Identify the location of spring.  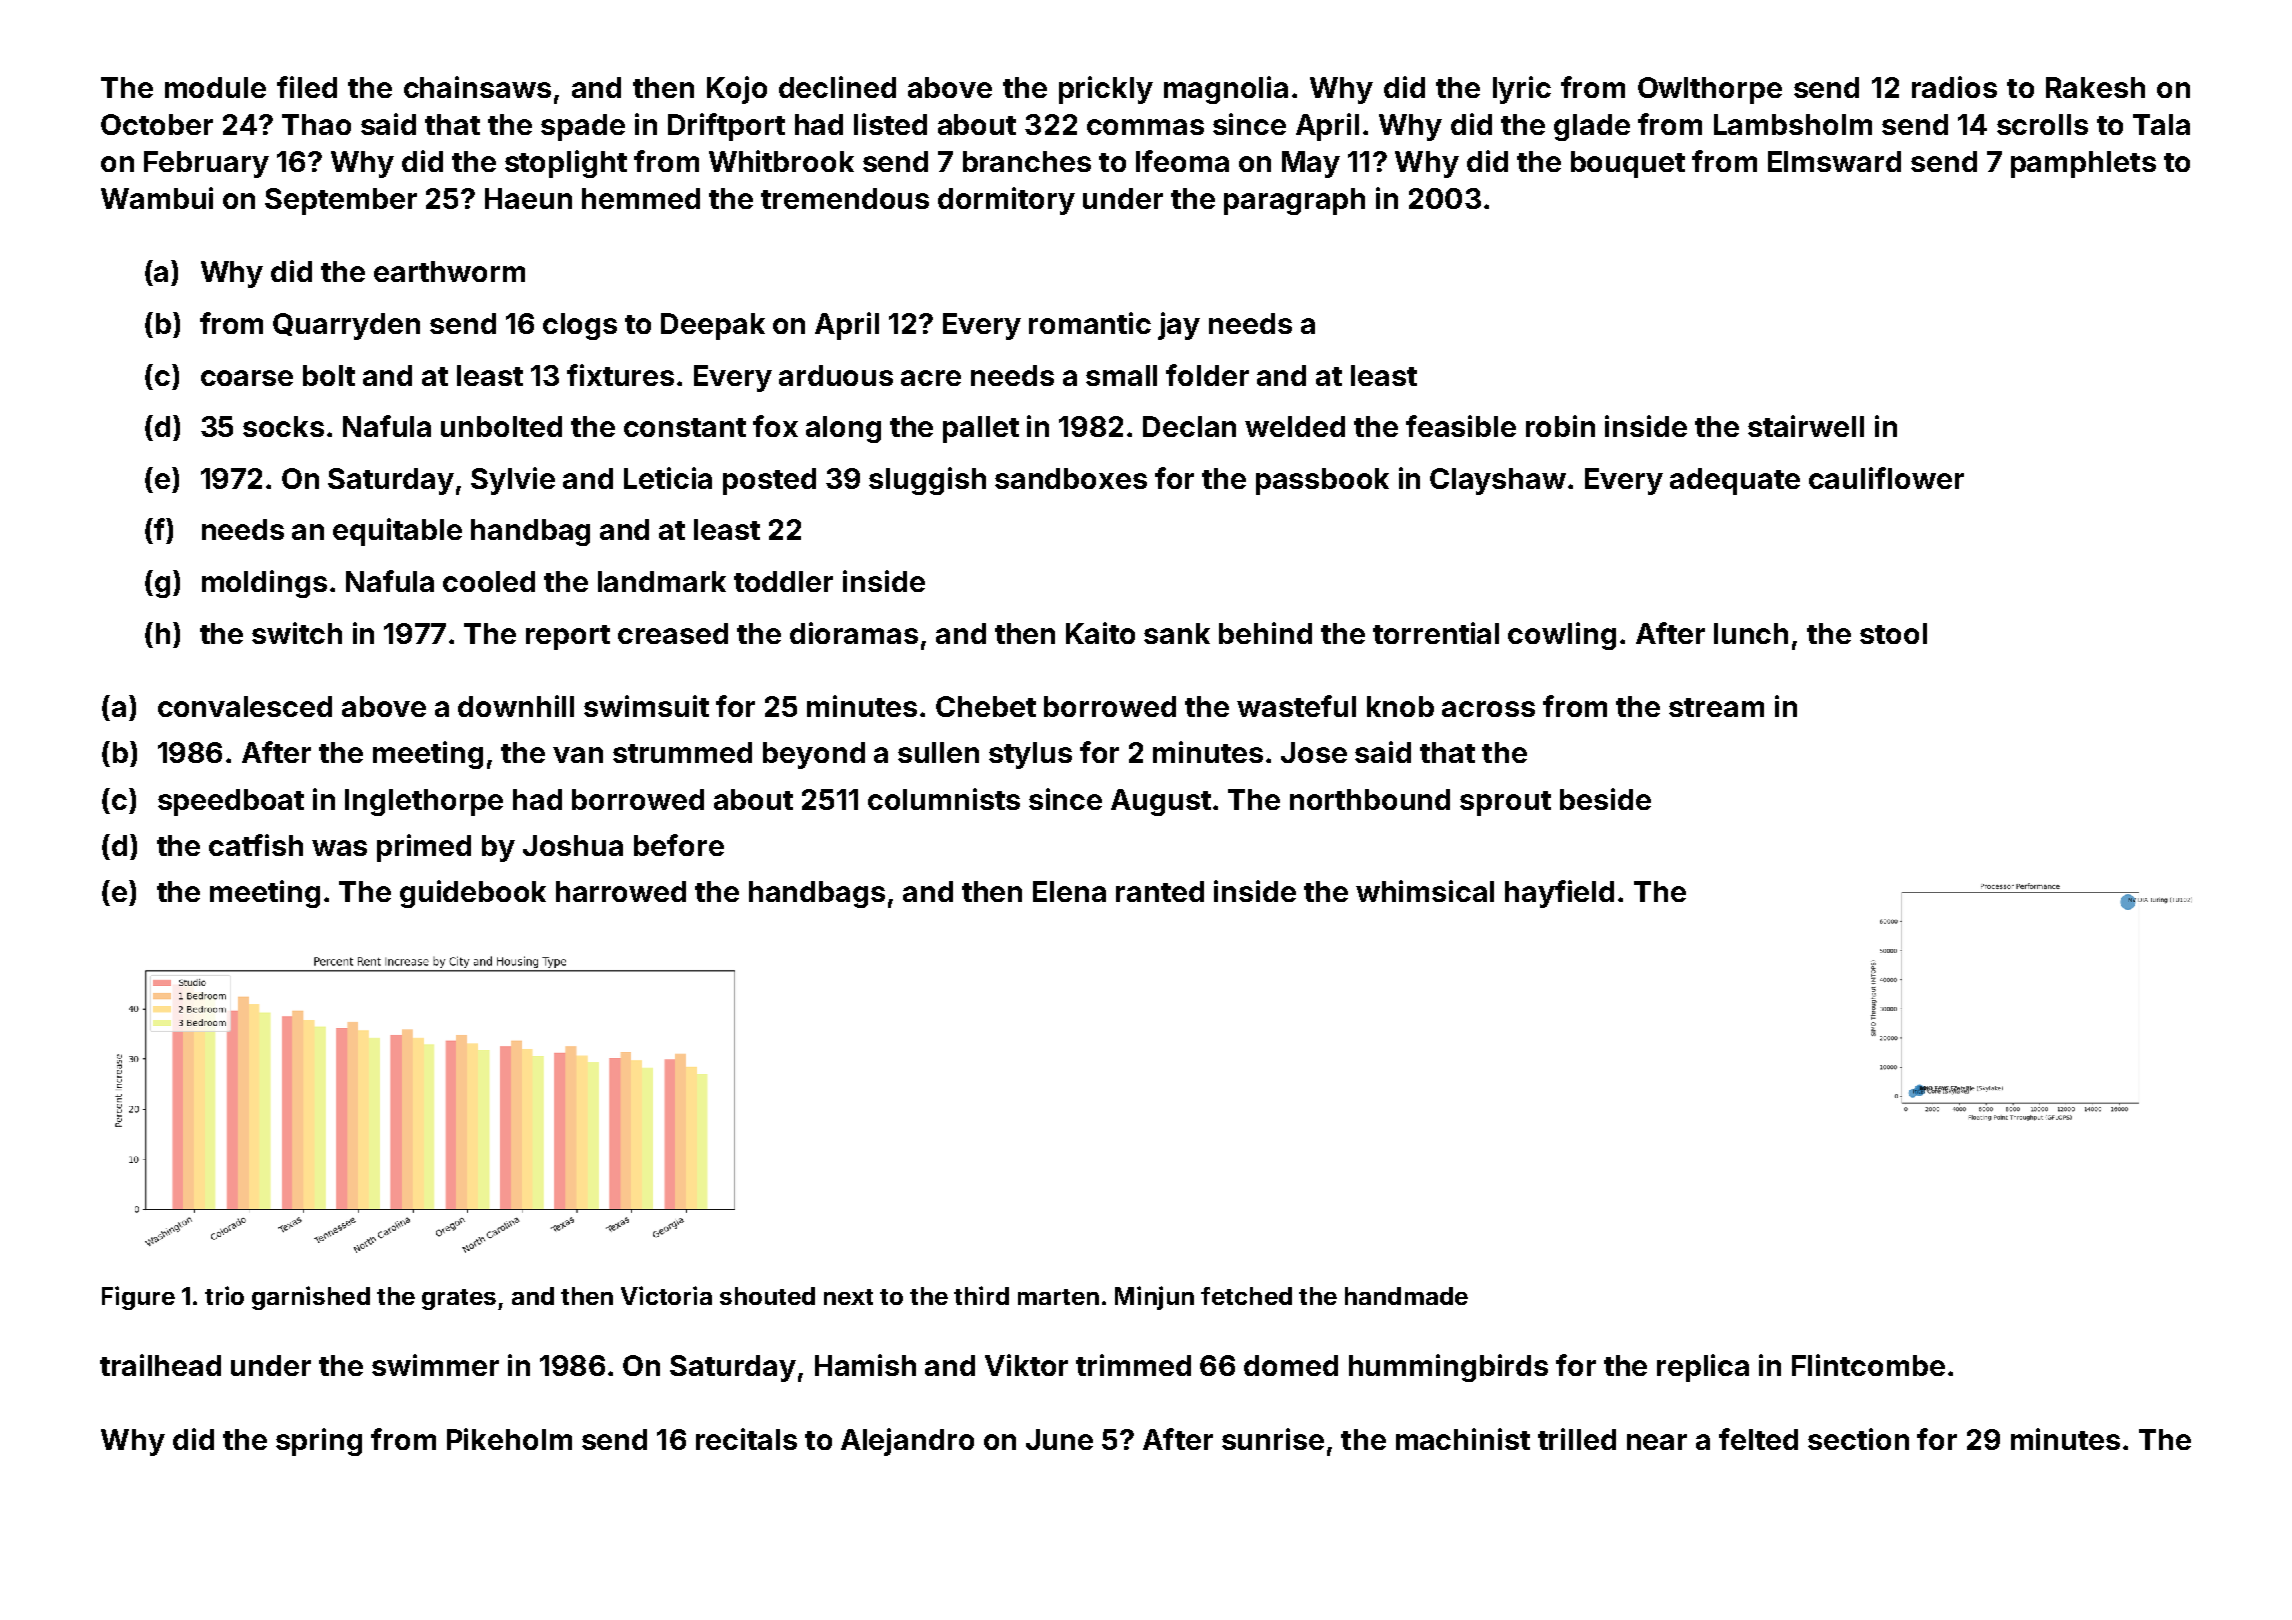
(319, 1442).
